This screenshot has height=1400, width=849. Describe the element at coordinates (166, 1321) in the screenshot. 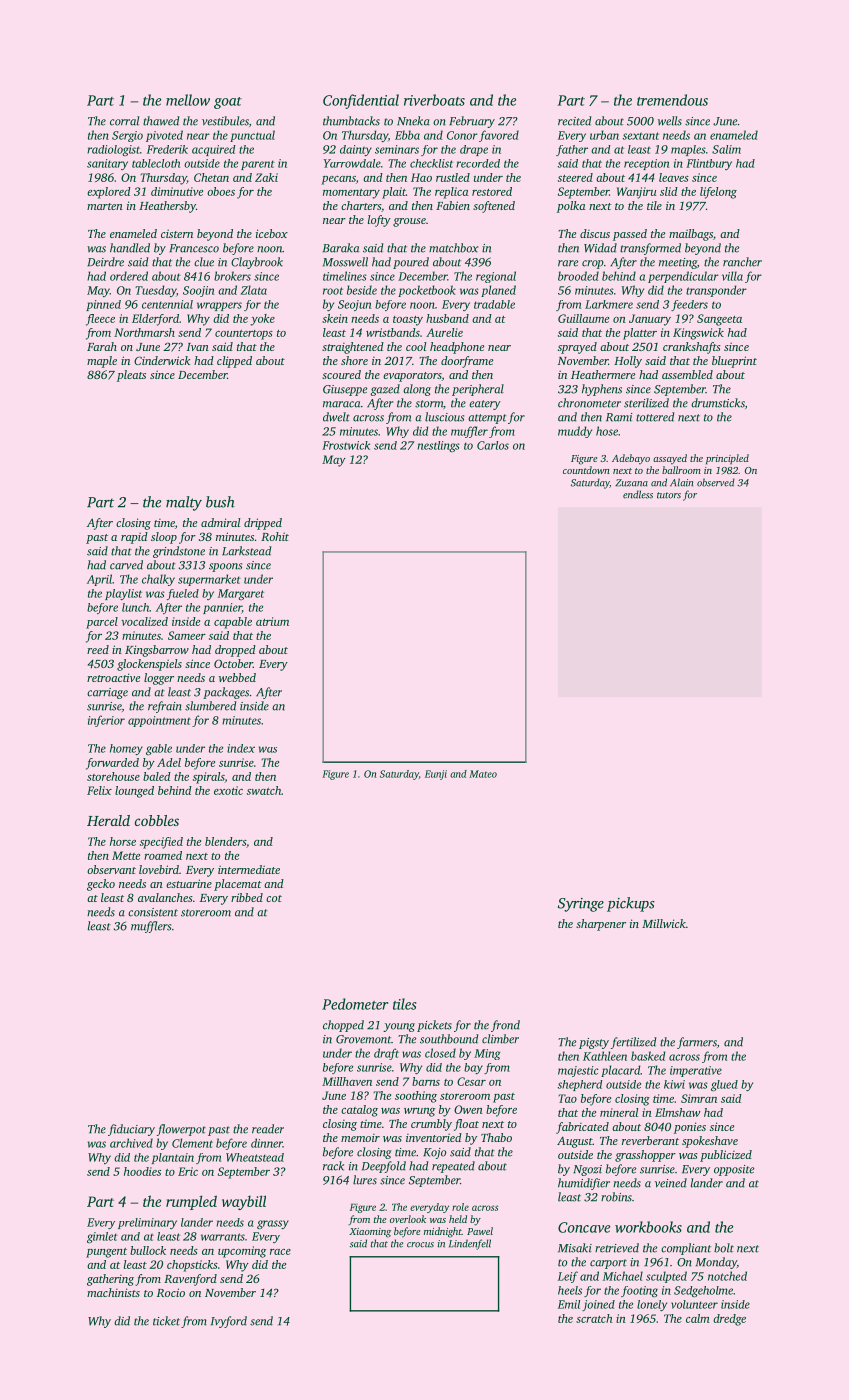

I see `ticket` at that location.
